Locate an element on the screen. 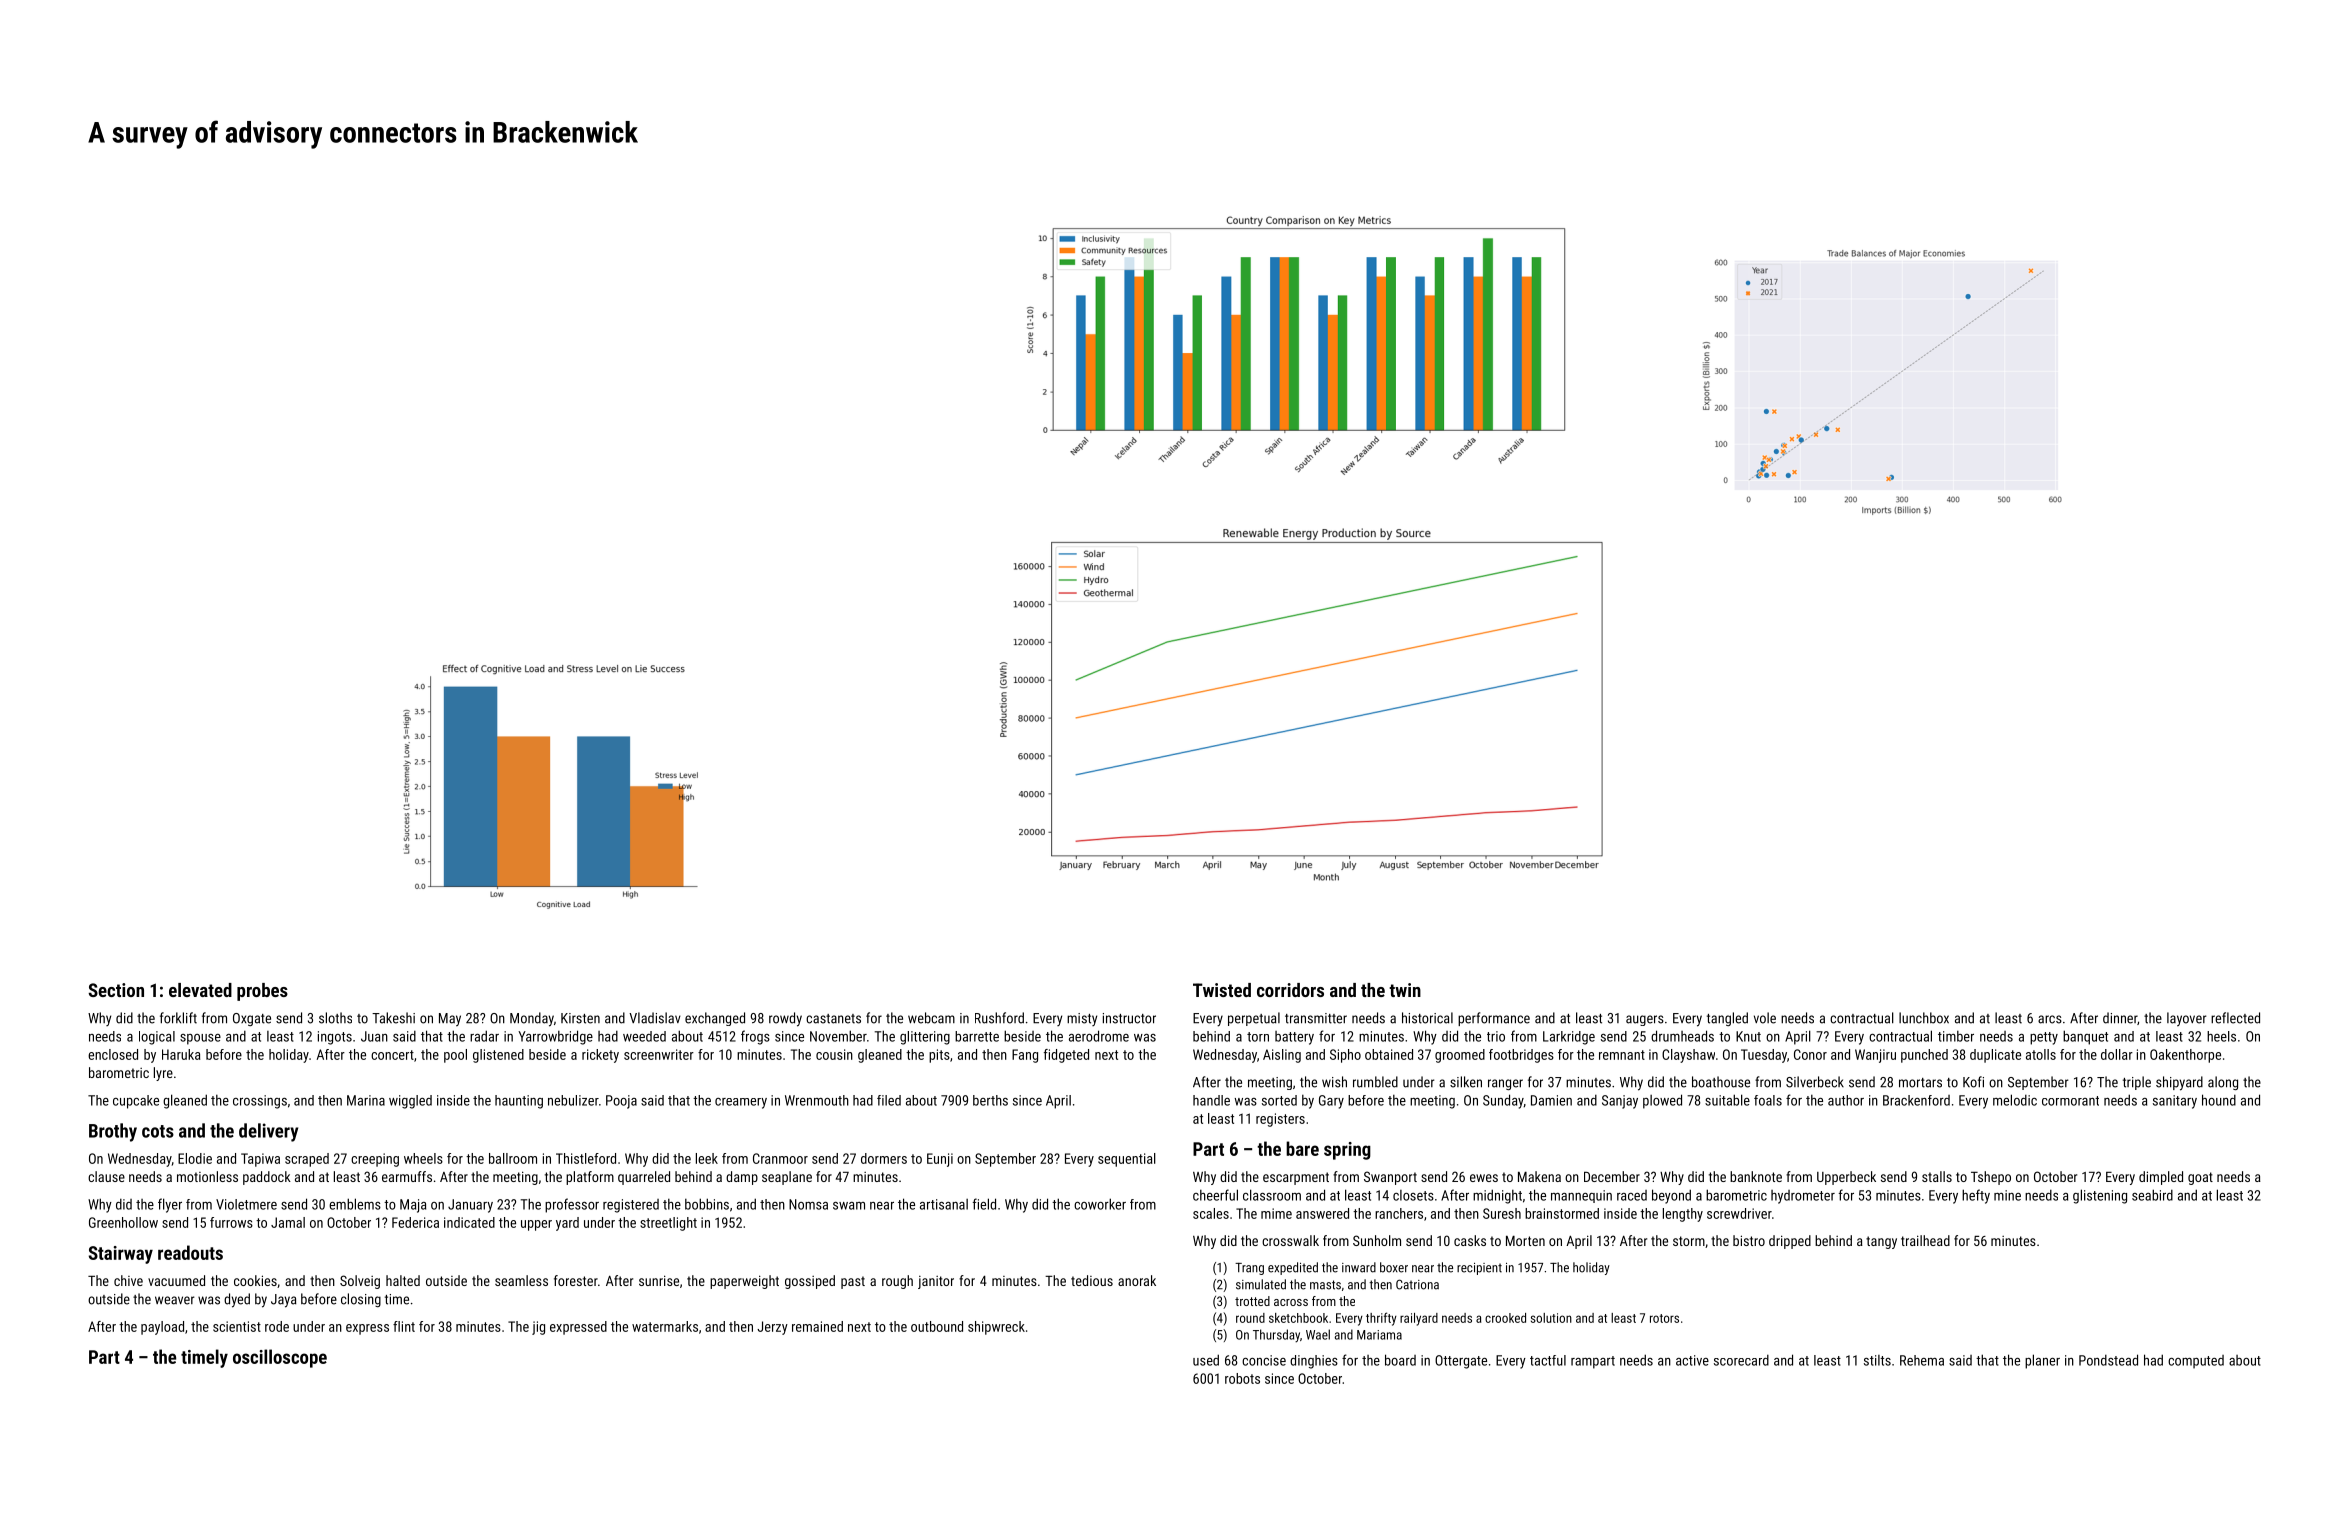 The height and width of the screenshot is (1520, 2349). oscilloscope is located at coordinates (280, 1358).
